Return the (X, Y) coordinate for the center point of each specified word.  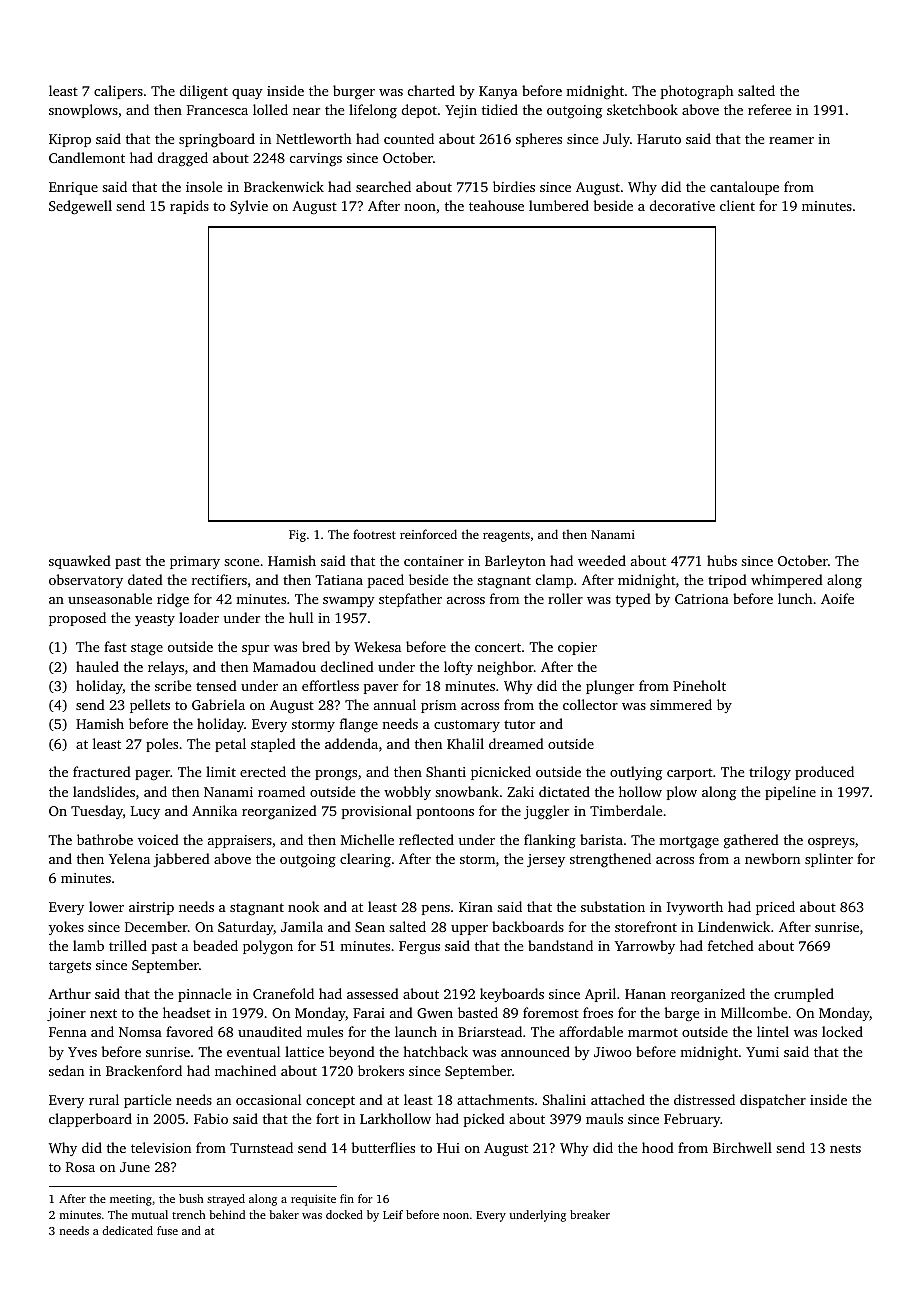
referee (769, 109)
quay (247, 94)
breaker (590, 1214)
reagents (506, 536)
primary (195, 562)
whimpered (787, 581)
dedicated (127, 1230)
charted (431, 90)
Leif (393, 1214)
